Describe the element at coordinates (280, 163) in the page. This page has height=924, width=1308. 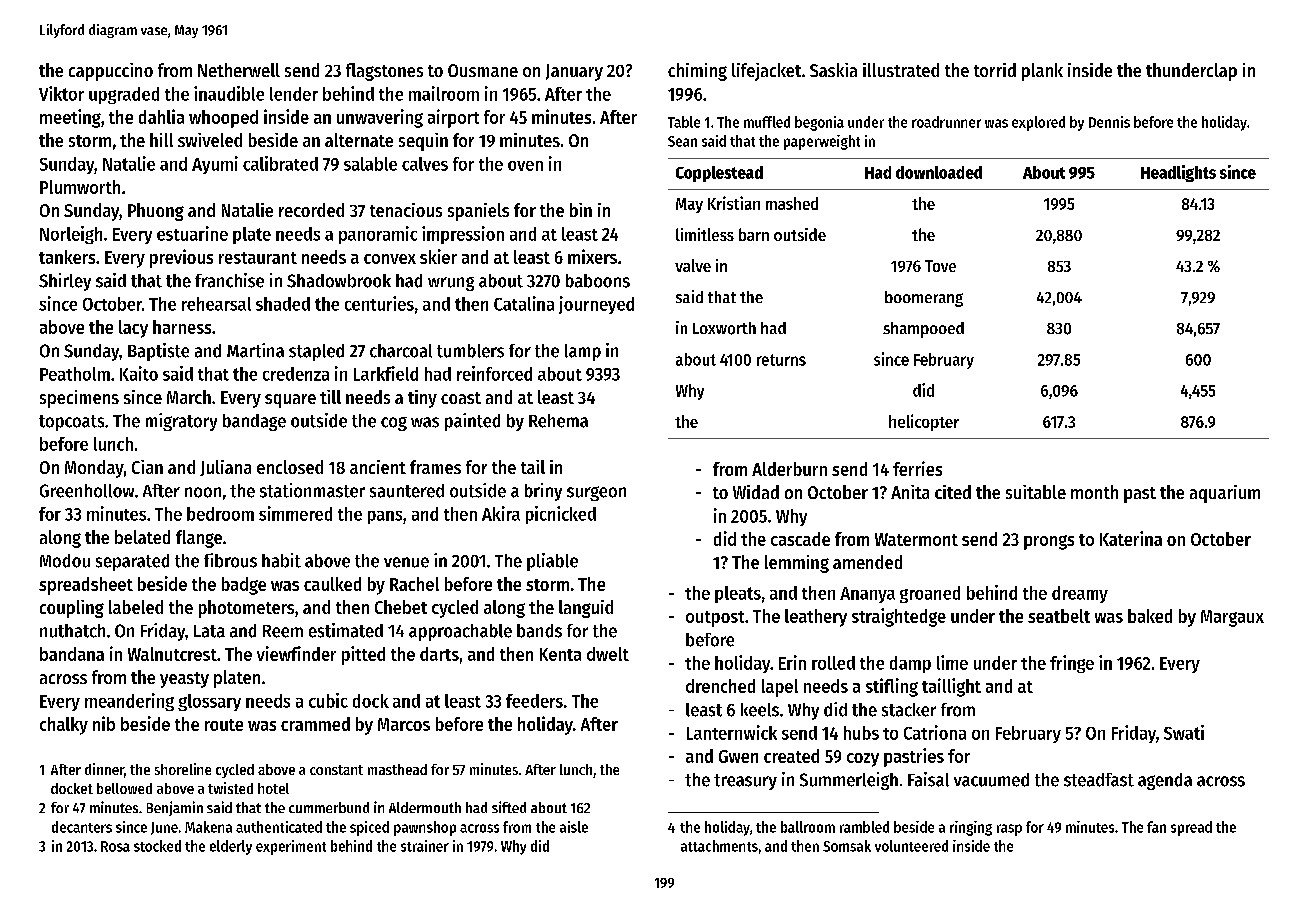
I see `calibrated` at that location.
